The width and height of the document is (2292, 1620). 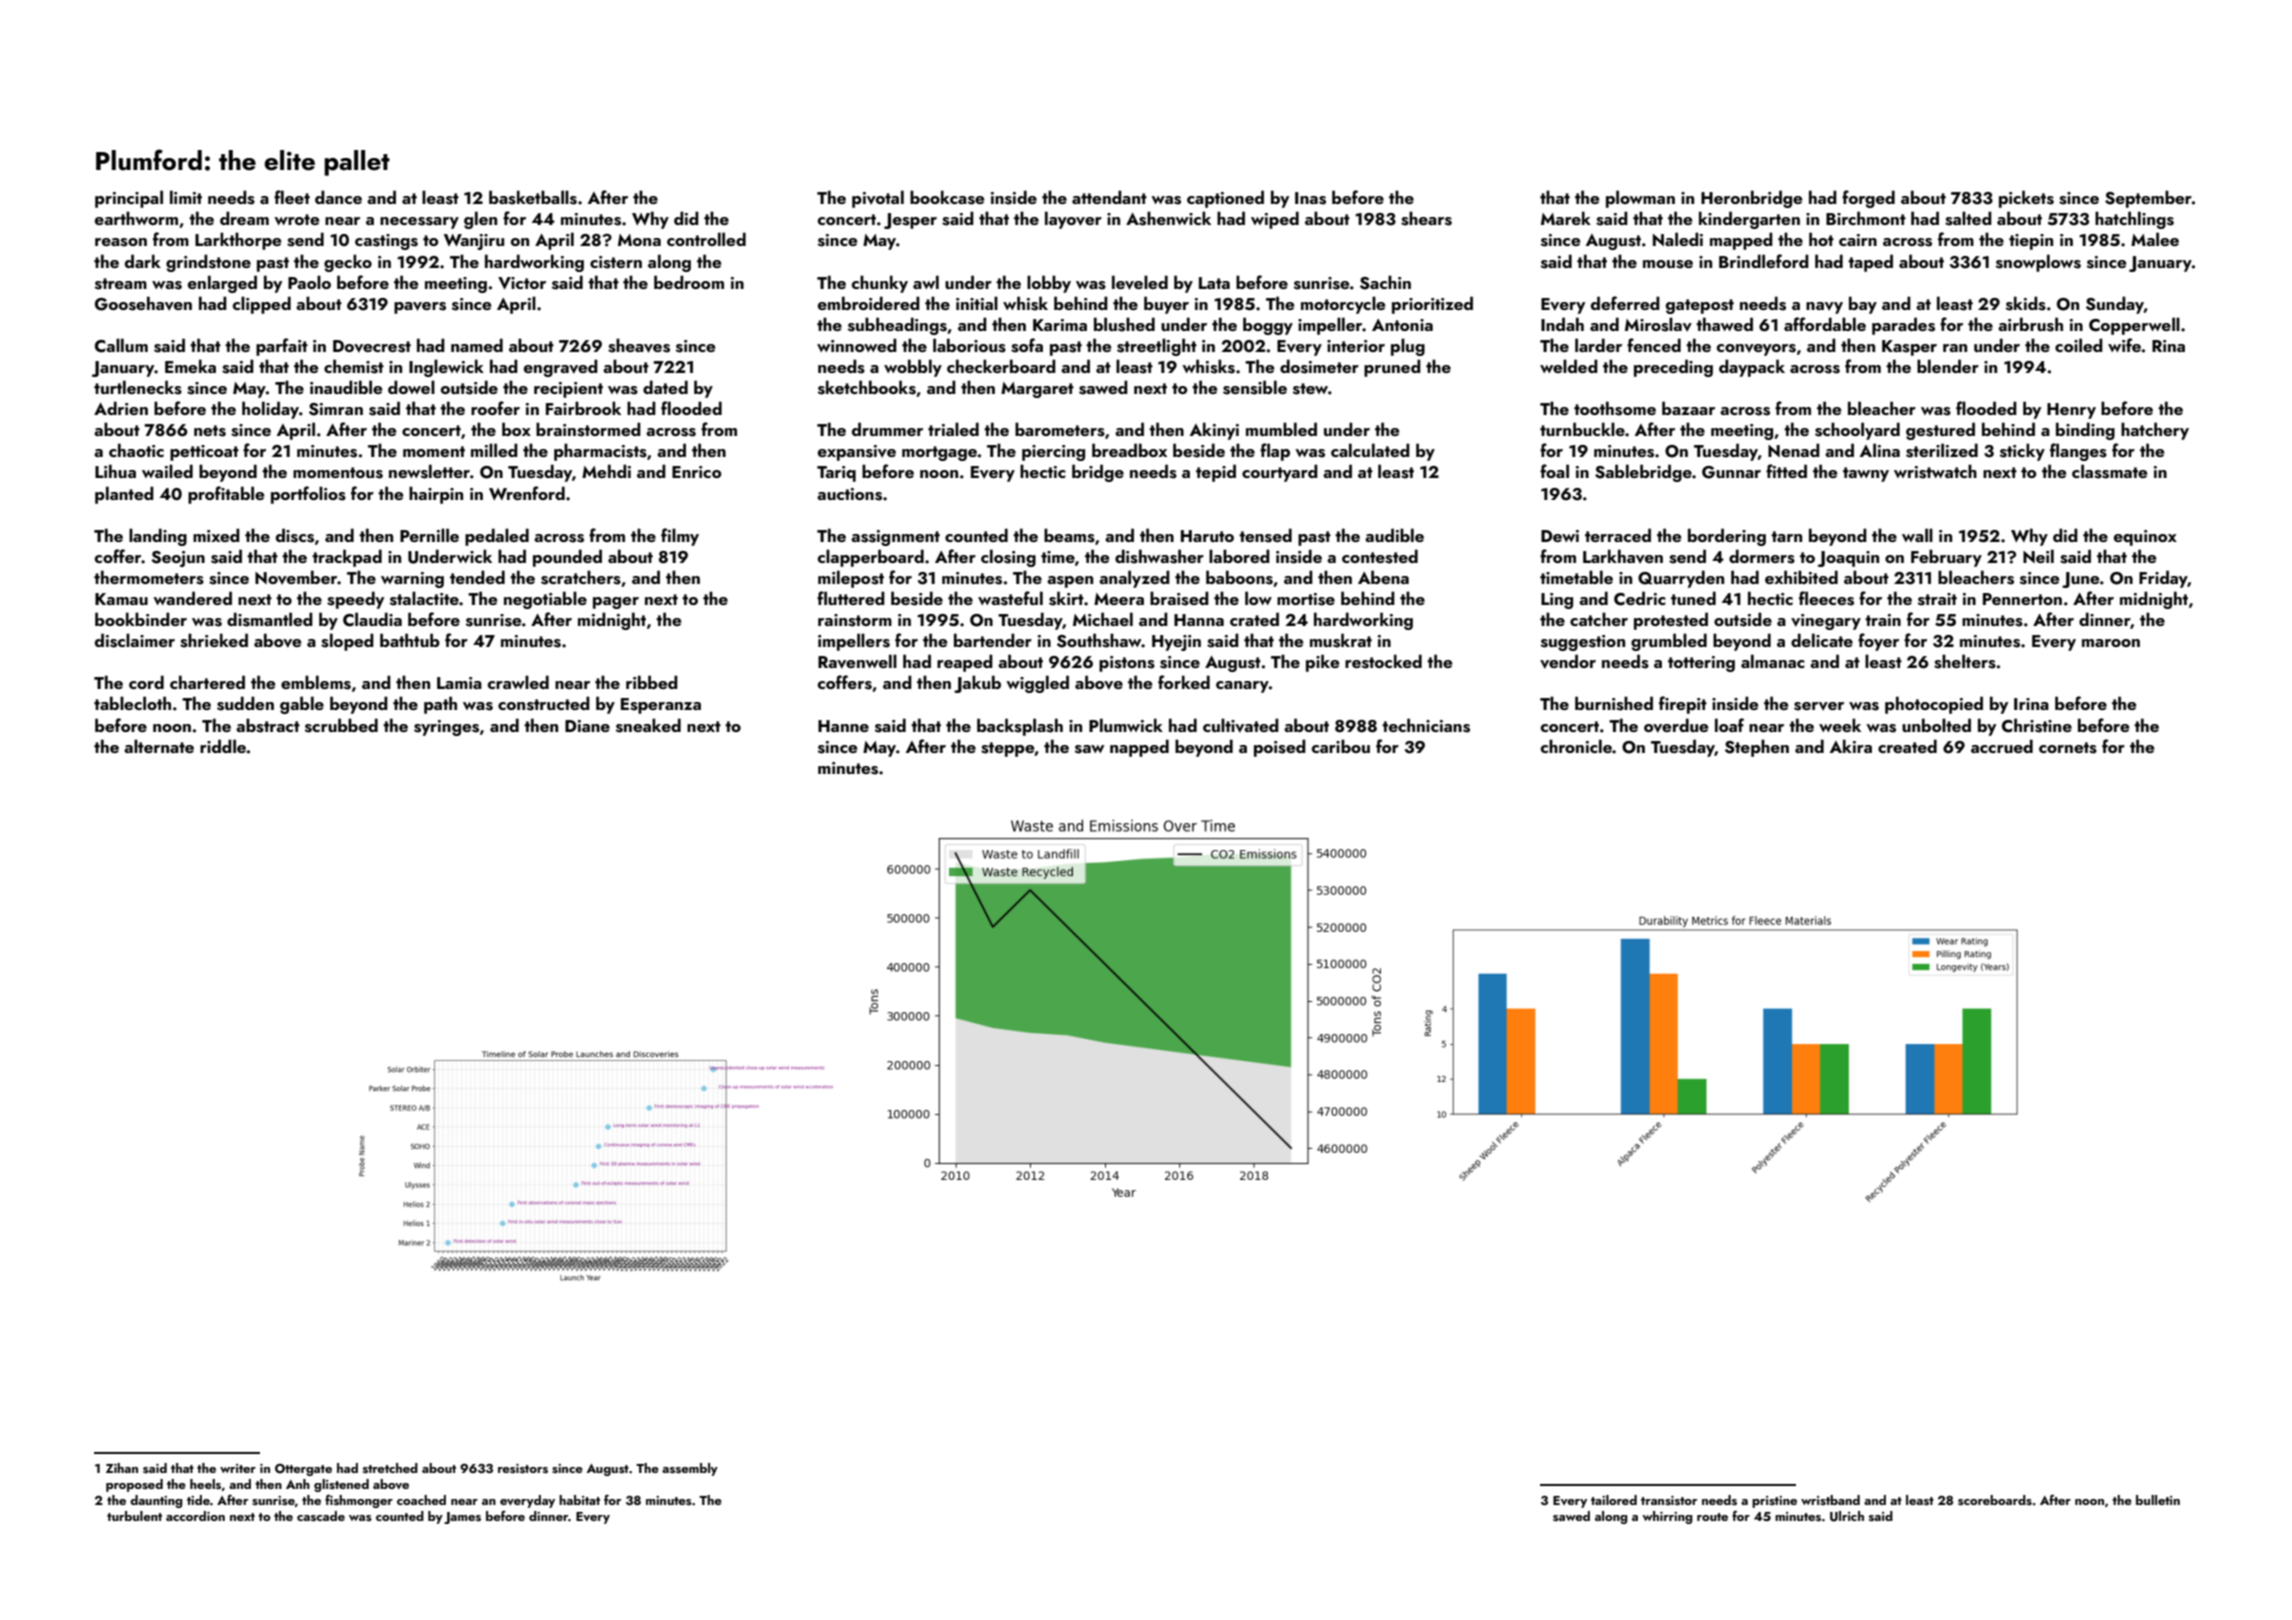 I want to click on limit, so click(x=186, y=197).
